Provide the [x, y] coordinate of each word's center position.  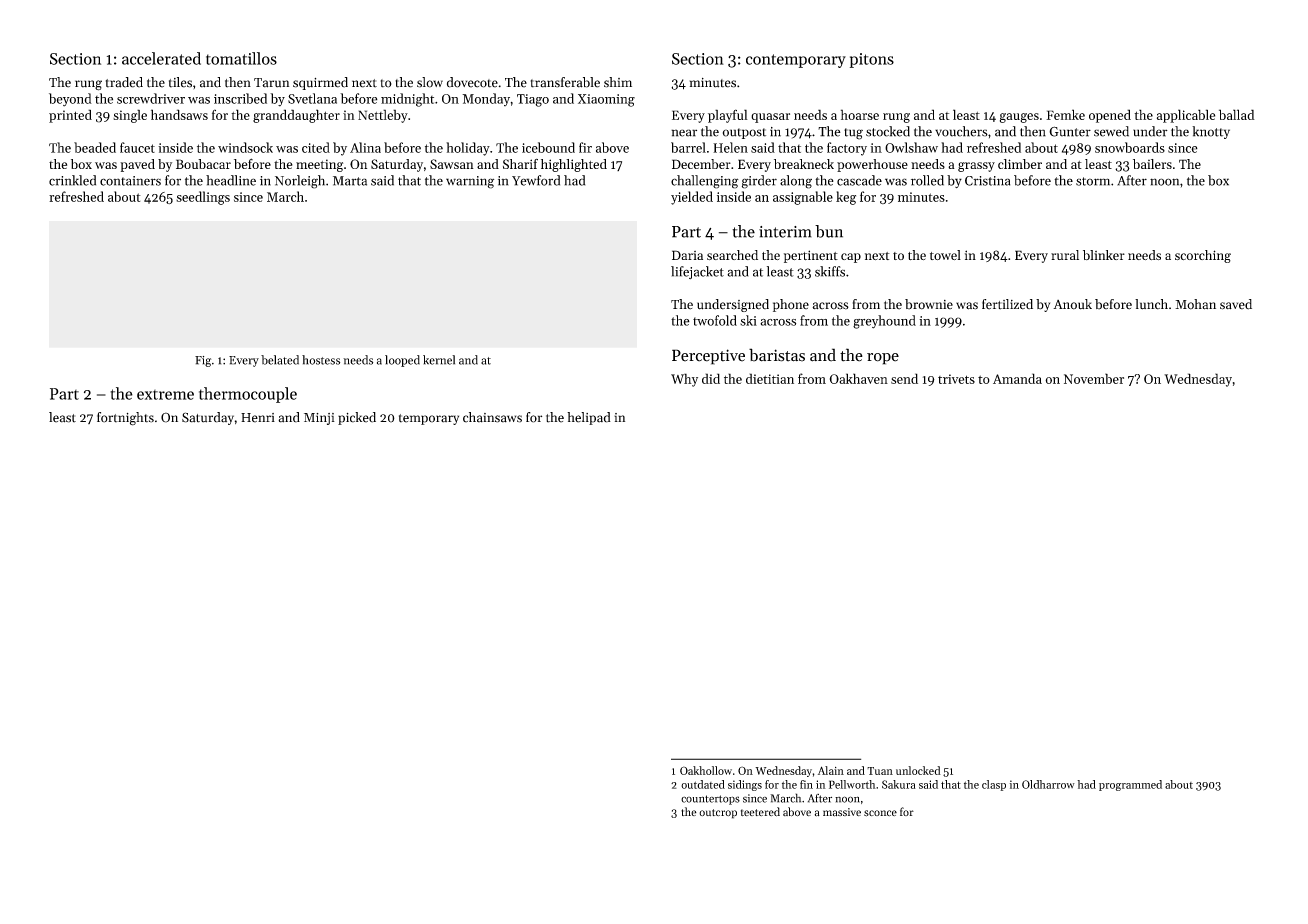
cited [316, 147]
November [1094, 378]
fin [806, 784]
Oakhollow [706, 770]
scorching [1203, 256]
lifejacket [697, 272]
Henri [258, 418]
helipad [589, 418]
